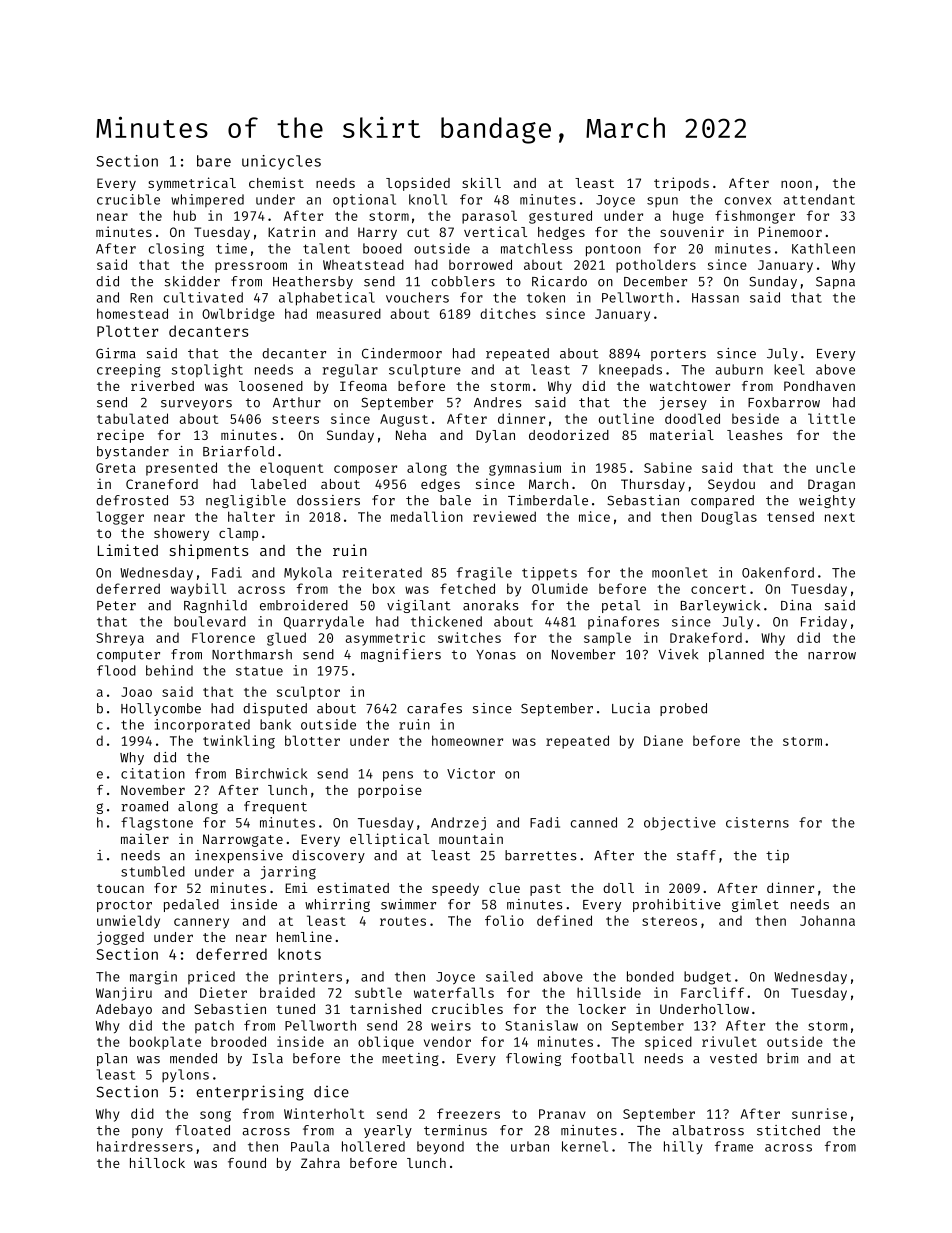 This document has width=952, height=1233. What do you see at coordinates (653, 485) in the document?
I see `Thursday` at bounding box center [653, 485].
